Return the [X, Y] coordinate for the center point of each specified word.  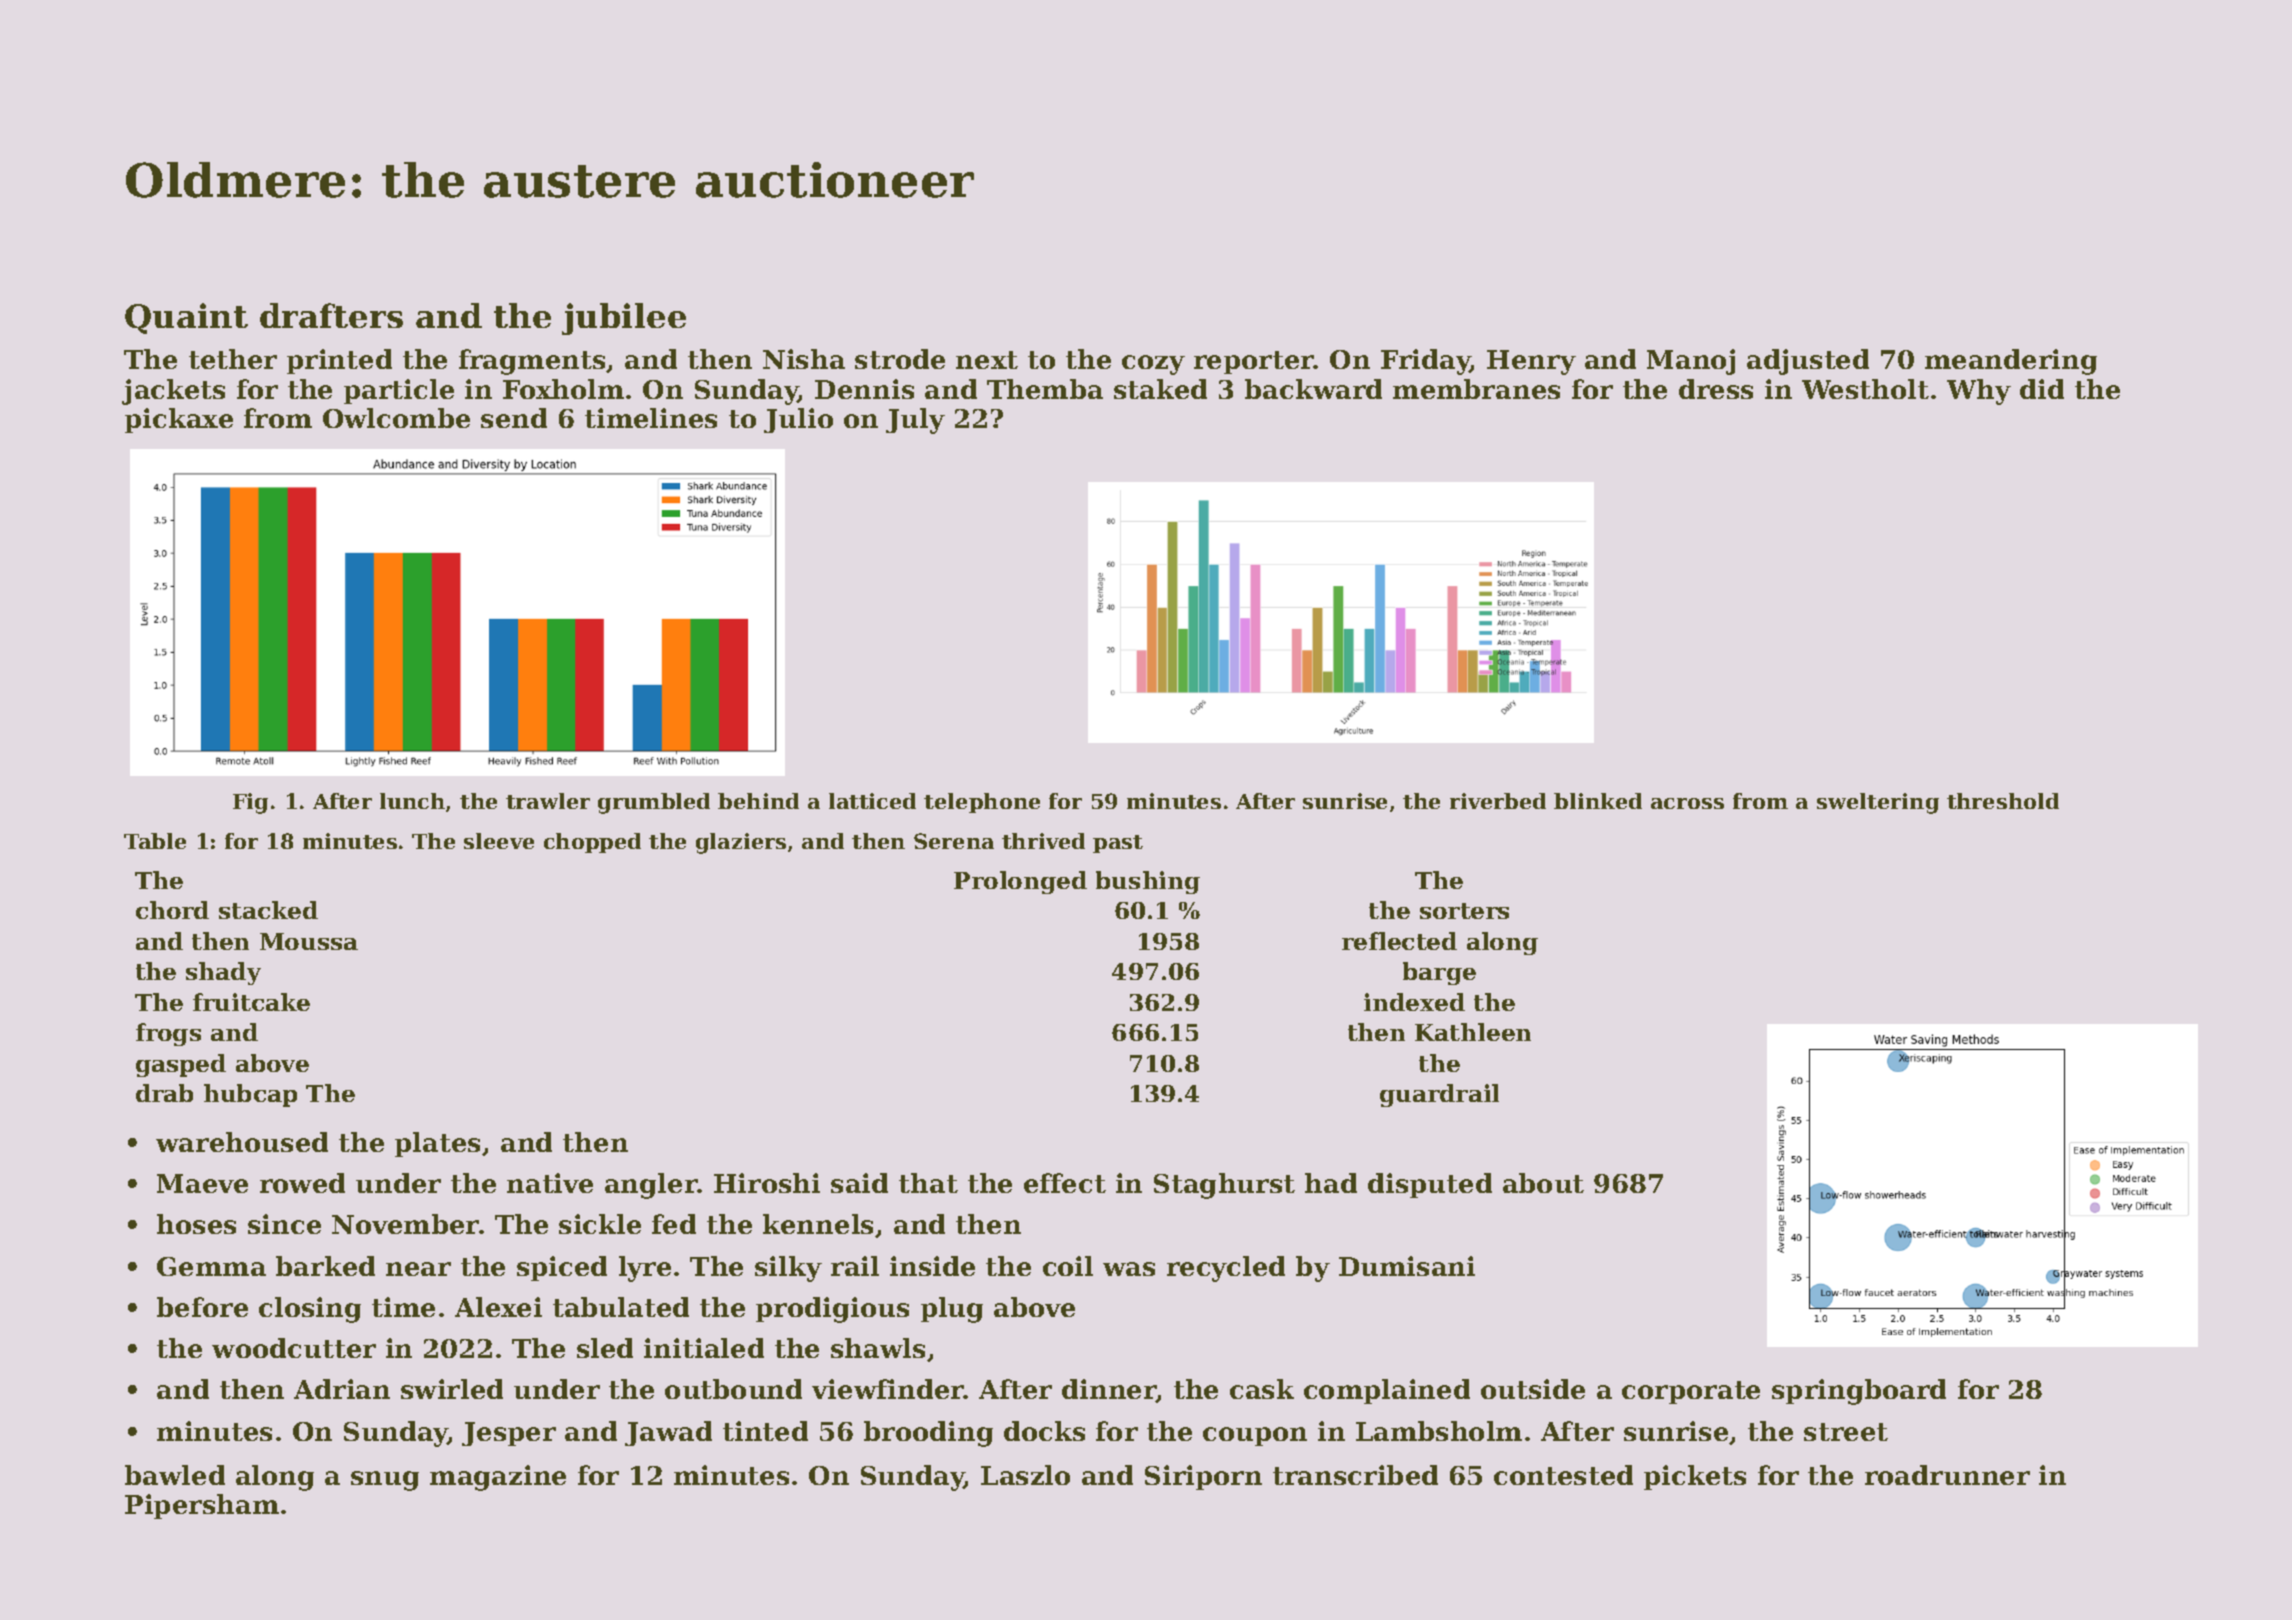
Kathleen [1473, 1032]
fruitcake [251, 1002]
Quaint [186, 318]
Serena [954, 841]
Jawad [668, 1433]
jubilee [624, 319]
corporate [1691, 1392]
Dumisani [1407, 1266]
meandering [2011, 362]
